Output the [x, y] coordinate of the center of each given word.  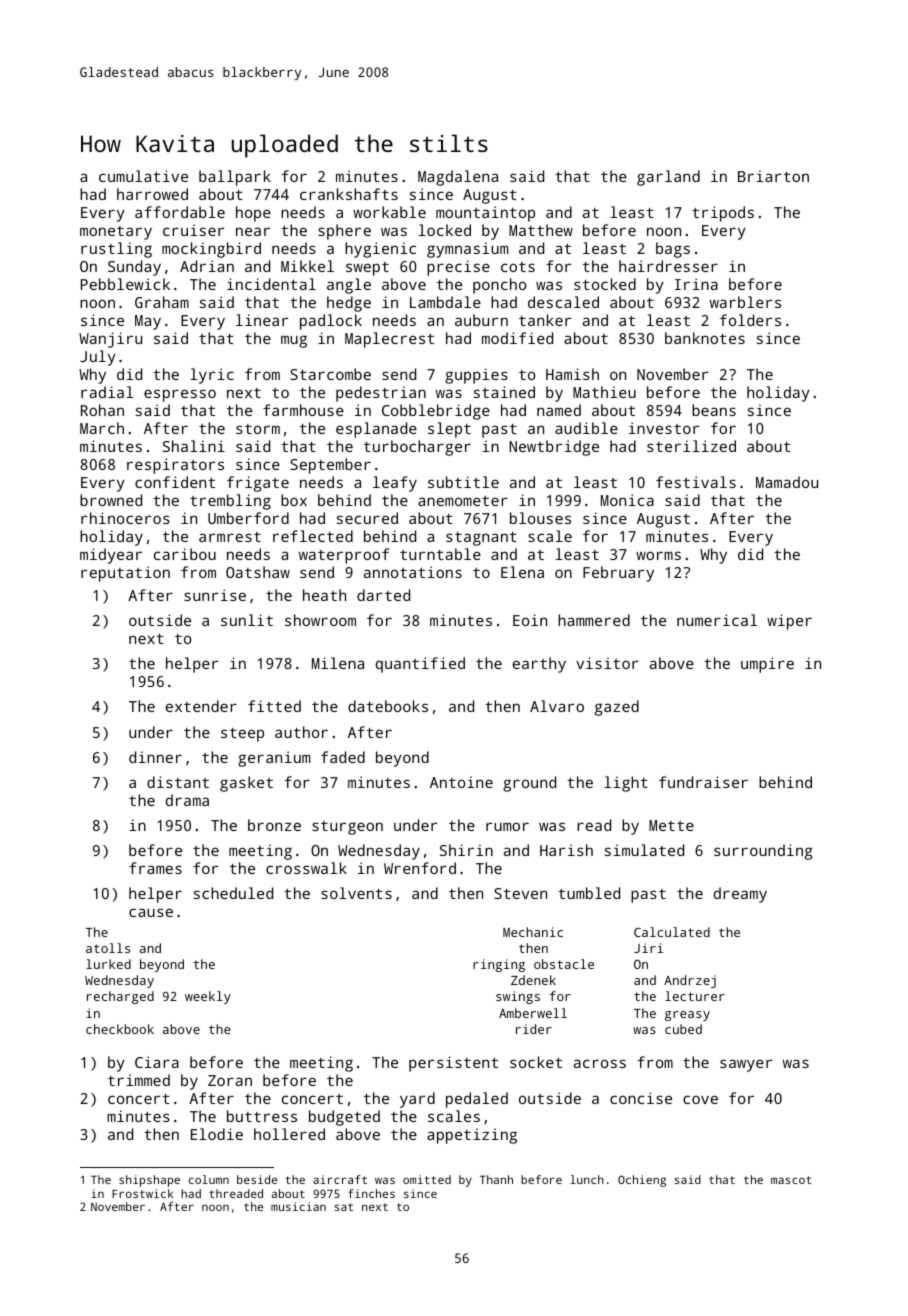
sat [343, 1207]
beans [714, 410]
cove [700, 1099]
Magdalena [458, 178]
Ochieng [642, 1181]
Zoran [230, 1080]
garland [668, 178]
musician [298, 1206]
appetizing [472, 1136]
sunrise [215, 595]
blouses [540, 518]
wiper [789, 622]
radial [107, 392]
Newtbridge [554, 448]
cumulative [143, 176]
